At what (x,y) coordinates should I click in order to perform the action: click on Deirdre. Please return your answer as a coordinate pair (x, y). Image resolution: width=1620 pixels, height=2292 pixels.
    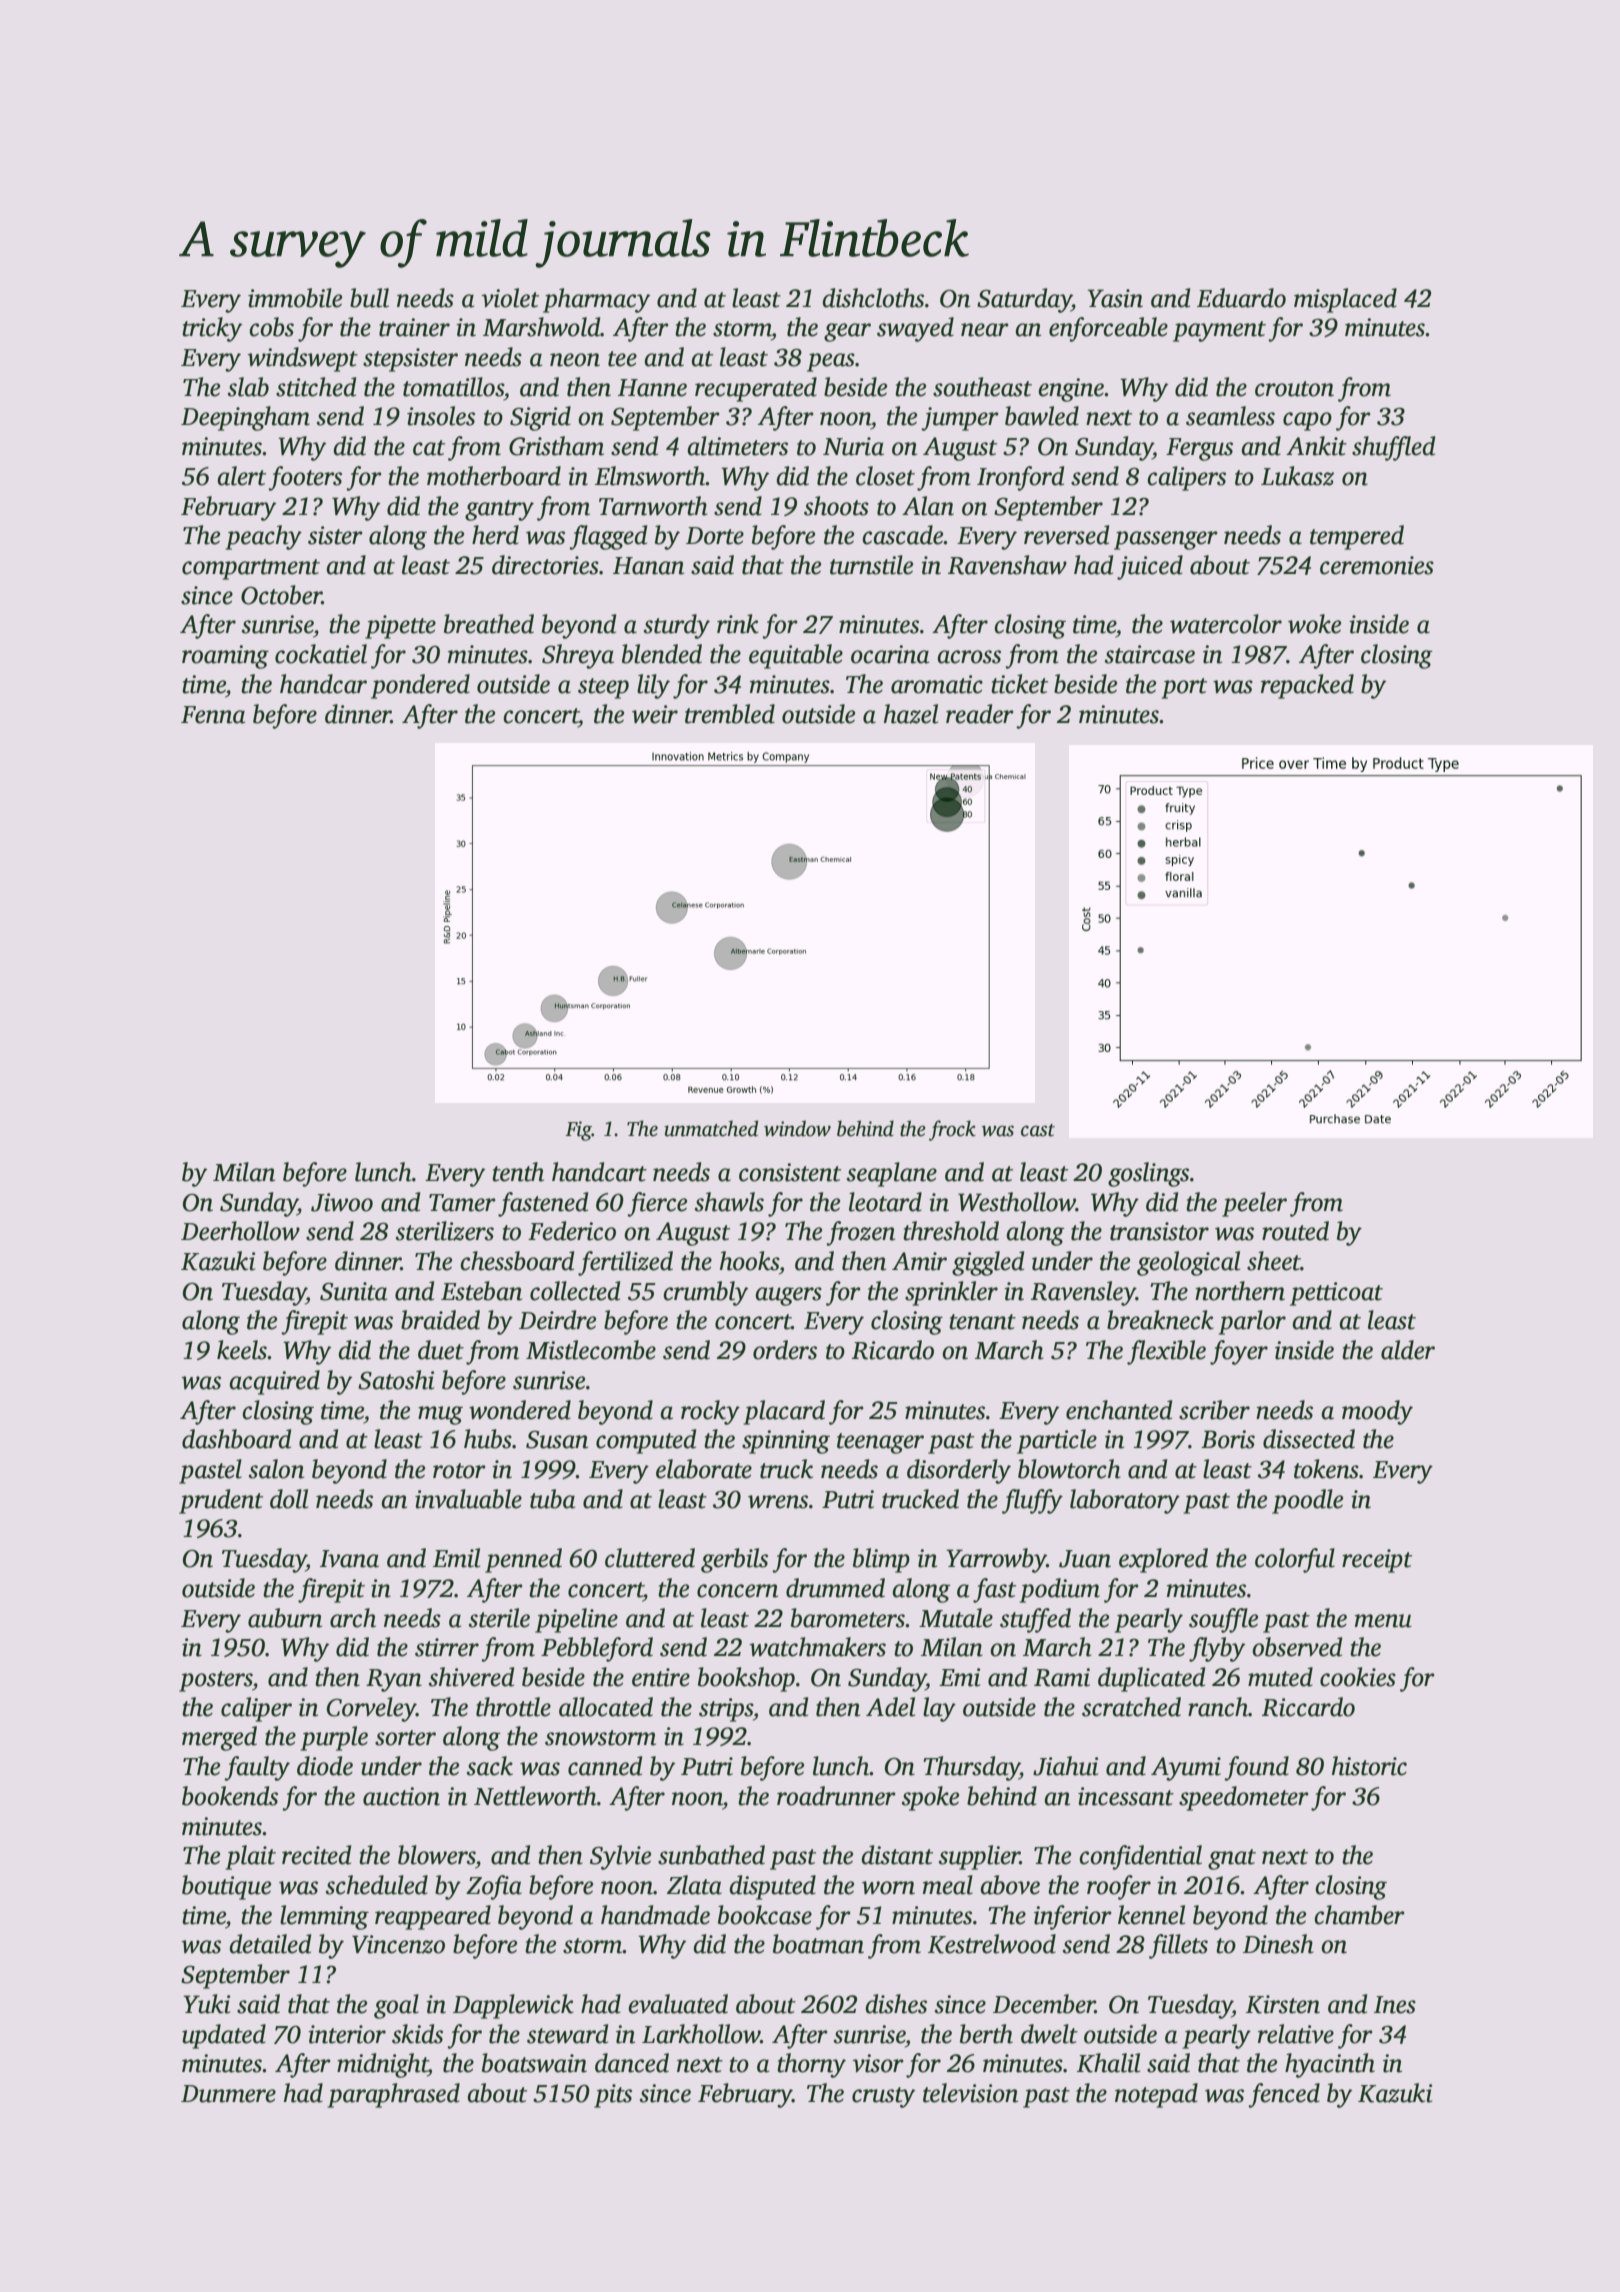
    Looking at the image, I should click on (557, 1320).
